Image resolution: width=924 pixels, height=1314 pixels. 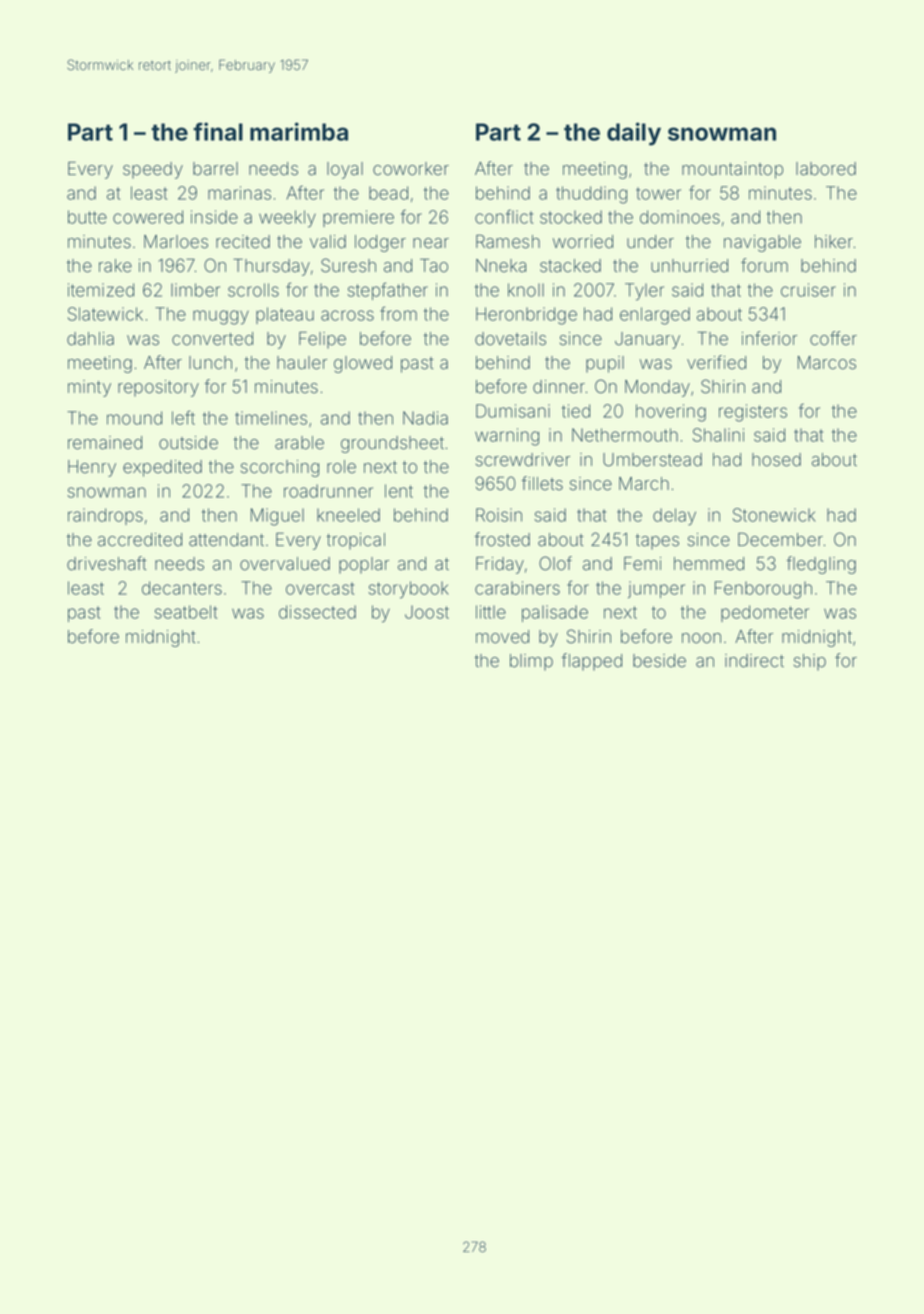 What do you see at coordinates (526, 290) in the screenshot?
I see `knoll` at bounding box center [526, 290].
